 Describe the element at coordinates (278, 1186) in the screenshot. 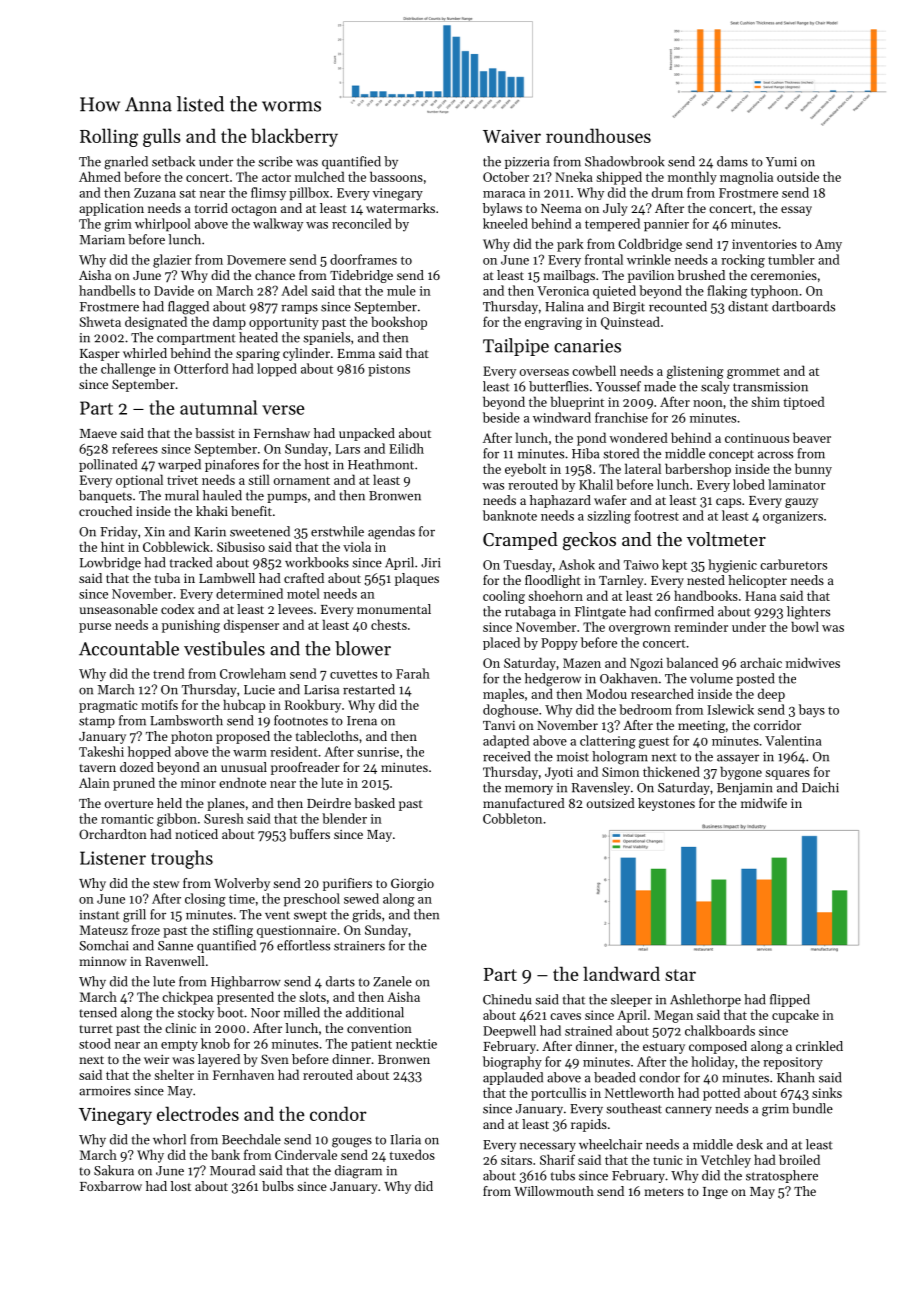

I see `bulbs` at that location.
